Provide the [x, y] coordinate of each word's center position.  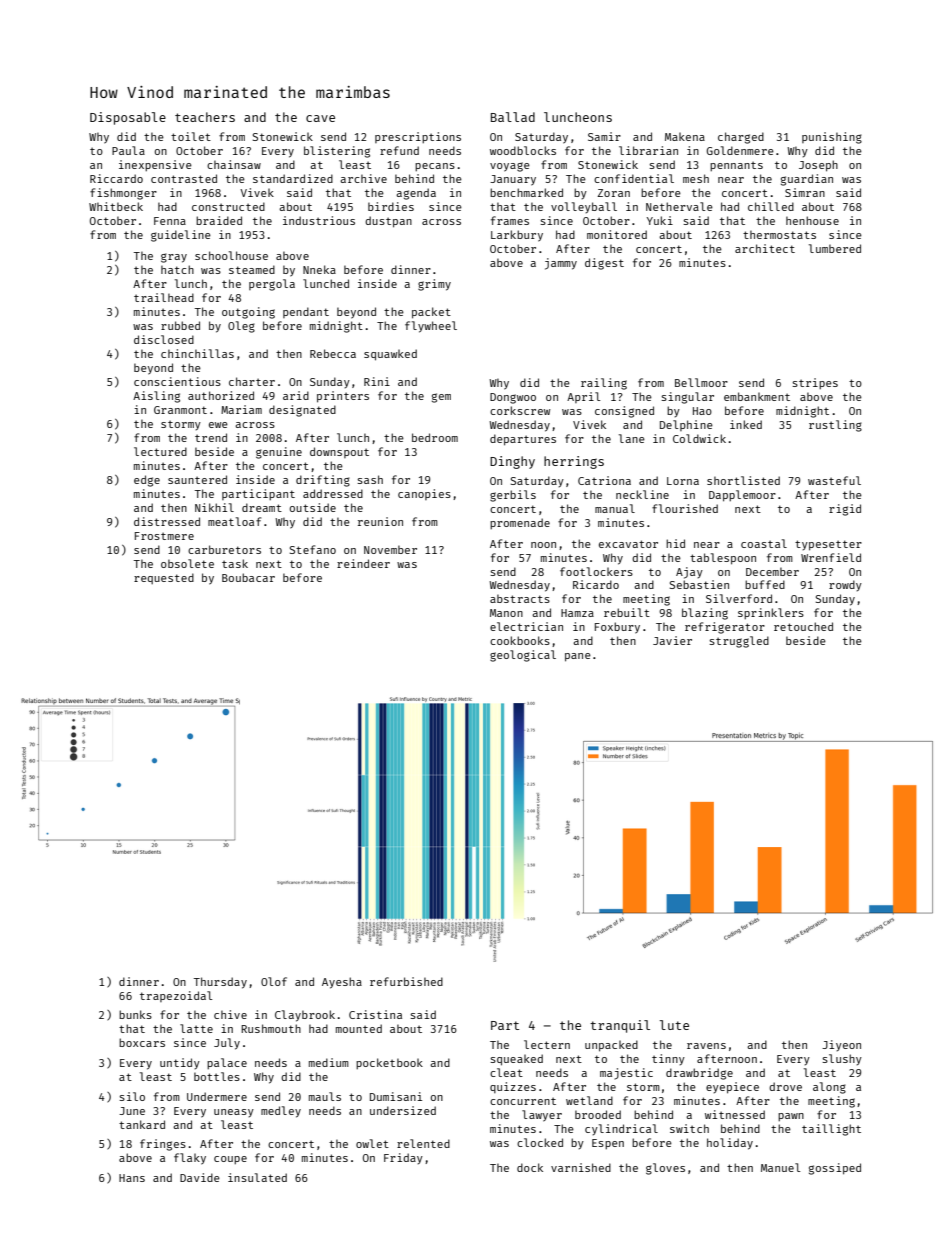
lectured [160, 451]
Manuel [780, 1167]
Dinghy [512, 462]
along [829, 1088]
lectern [547, 1044]
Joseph [818, 166]
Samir [604, 136]
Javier [672, 640]
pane [578, 657]
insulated [257, 1177]
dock [530, 1167]
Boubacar [248, 577]
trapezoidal [176, 996]
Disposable [128, 118]
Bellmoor [701, 382]
